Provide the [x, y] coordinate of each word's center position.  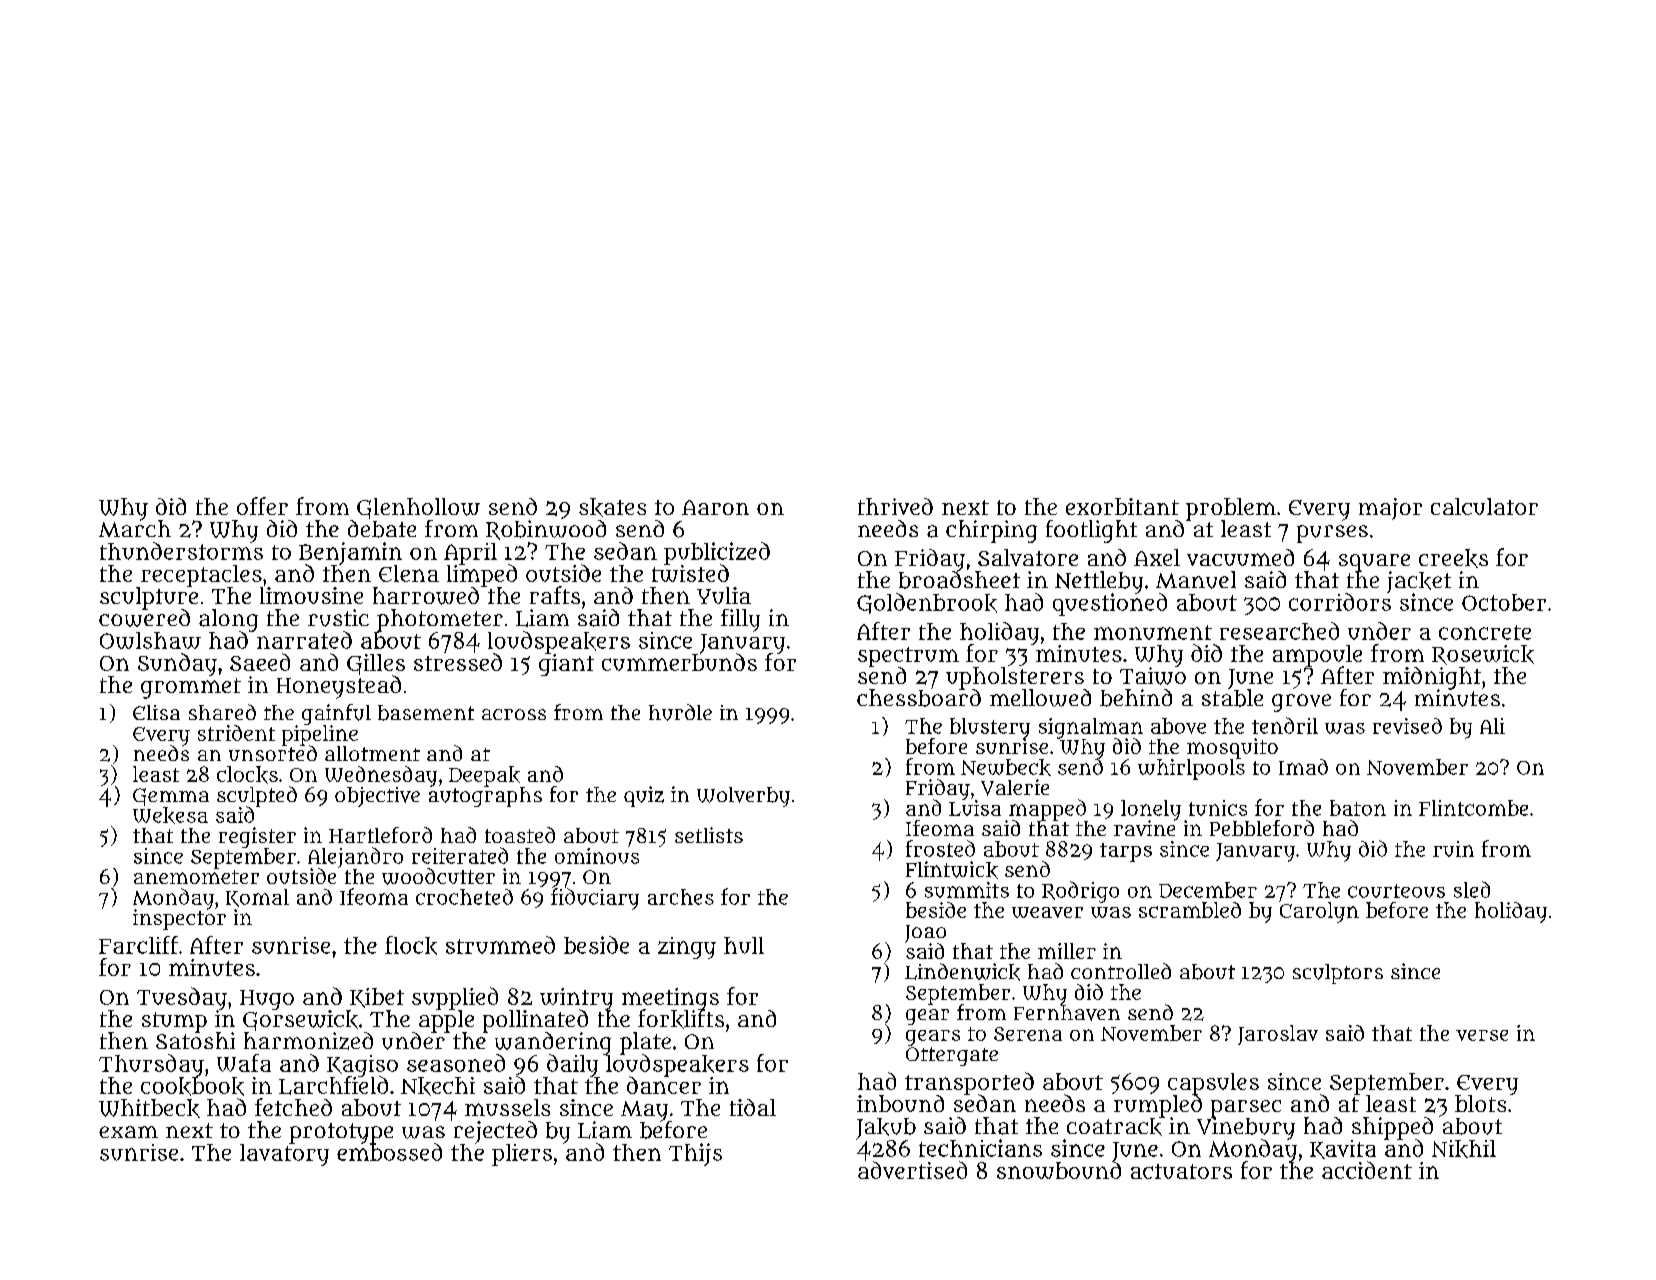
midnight [1432, 678]
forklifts [681, 1019]
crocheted [464, 897]
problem [1231, 509]
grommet [191, 688]
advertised [912, 1170]
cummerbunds [679, 662]
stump [174, 1022]
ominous [597, 856]
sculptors [1338, 974]
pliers [522, 1155]
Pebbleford [1262, 828]
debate [382, 529]
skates [612, 507]
